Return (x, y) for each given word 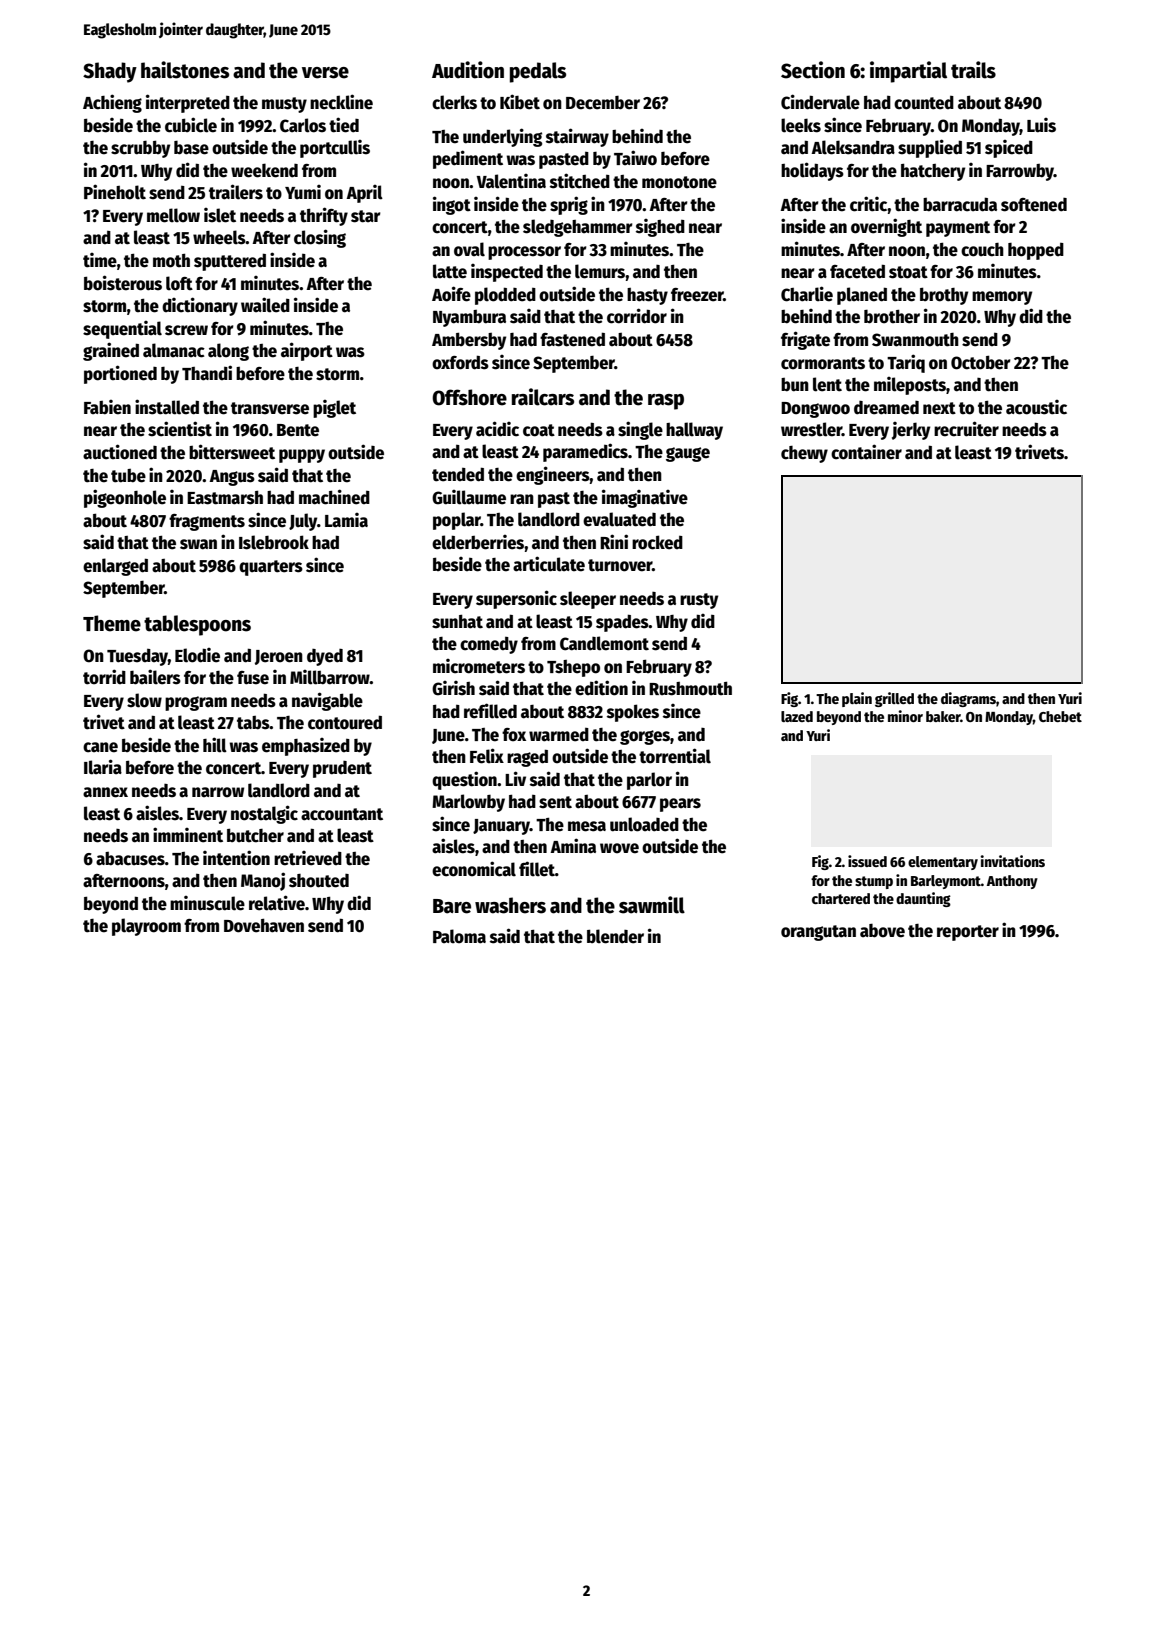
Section (813, 70)
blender (615, 936)
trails (973, 70)
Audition (468, 70)
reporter (968, 933)
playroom (146, 927)
